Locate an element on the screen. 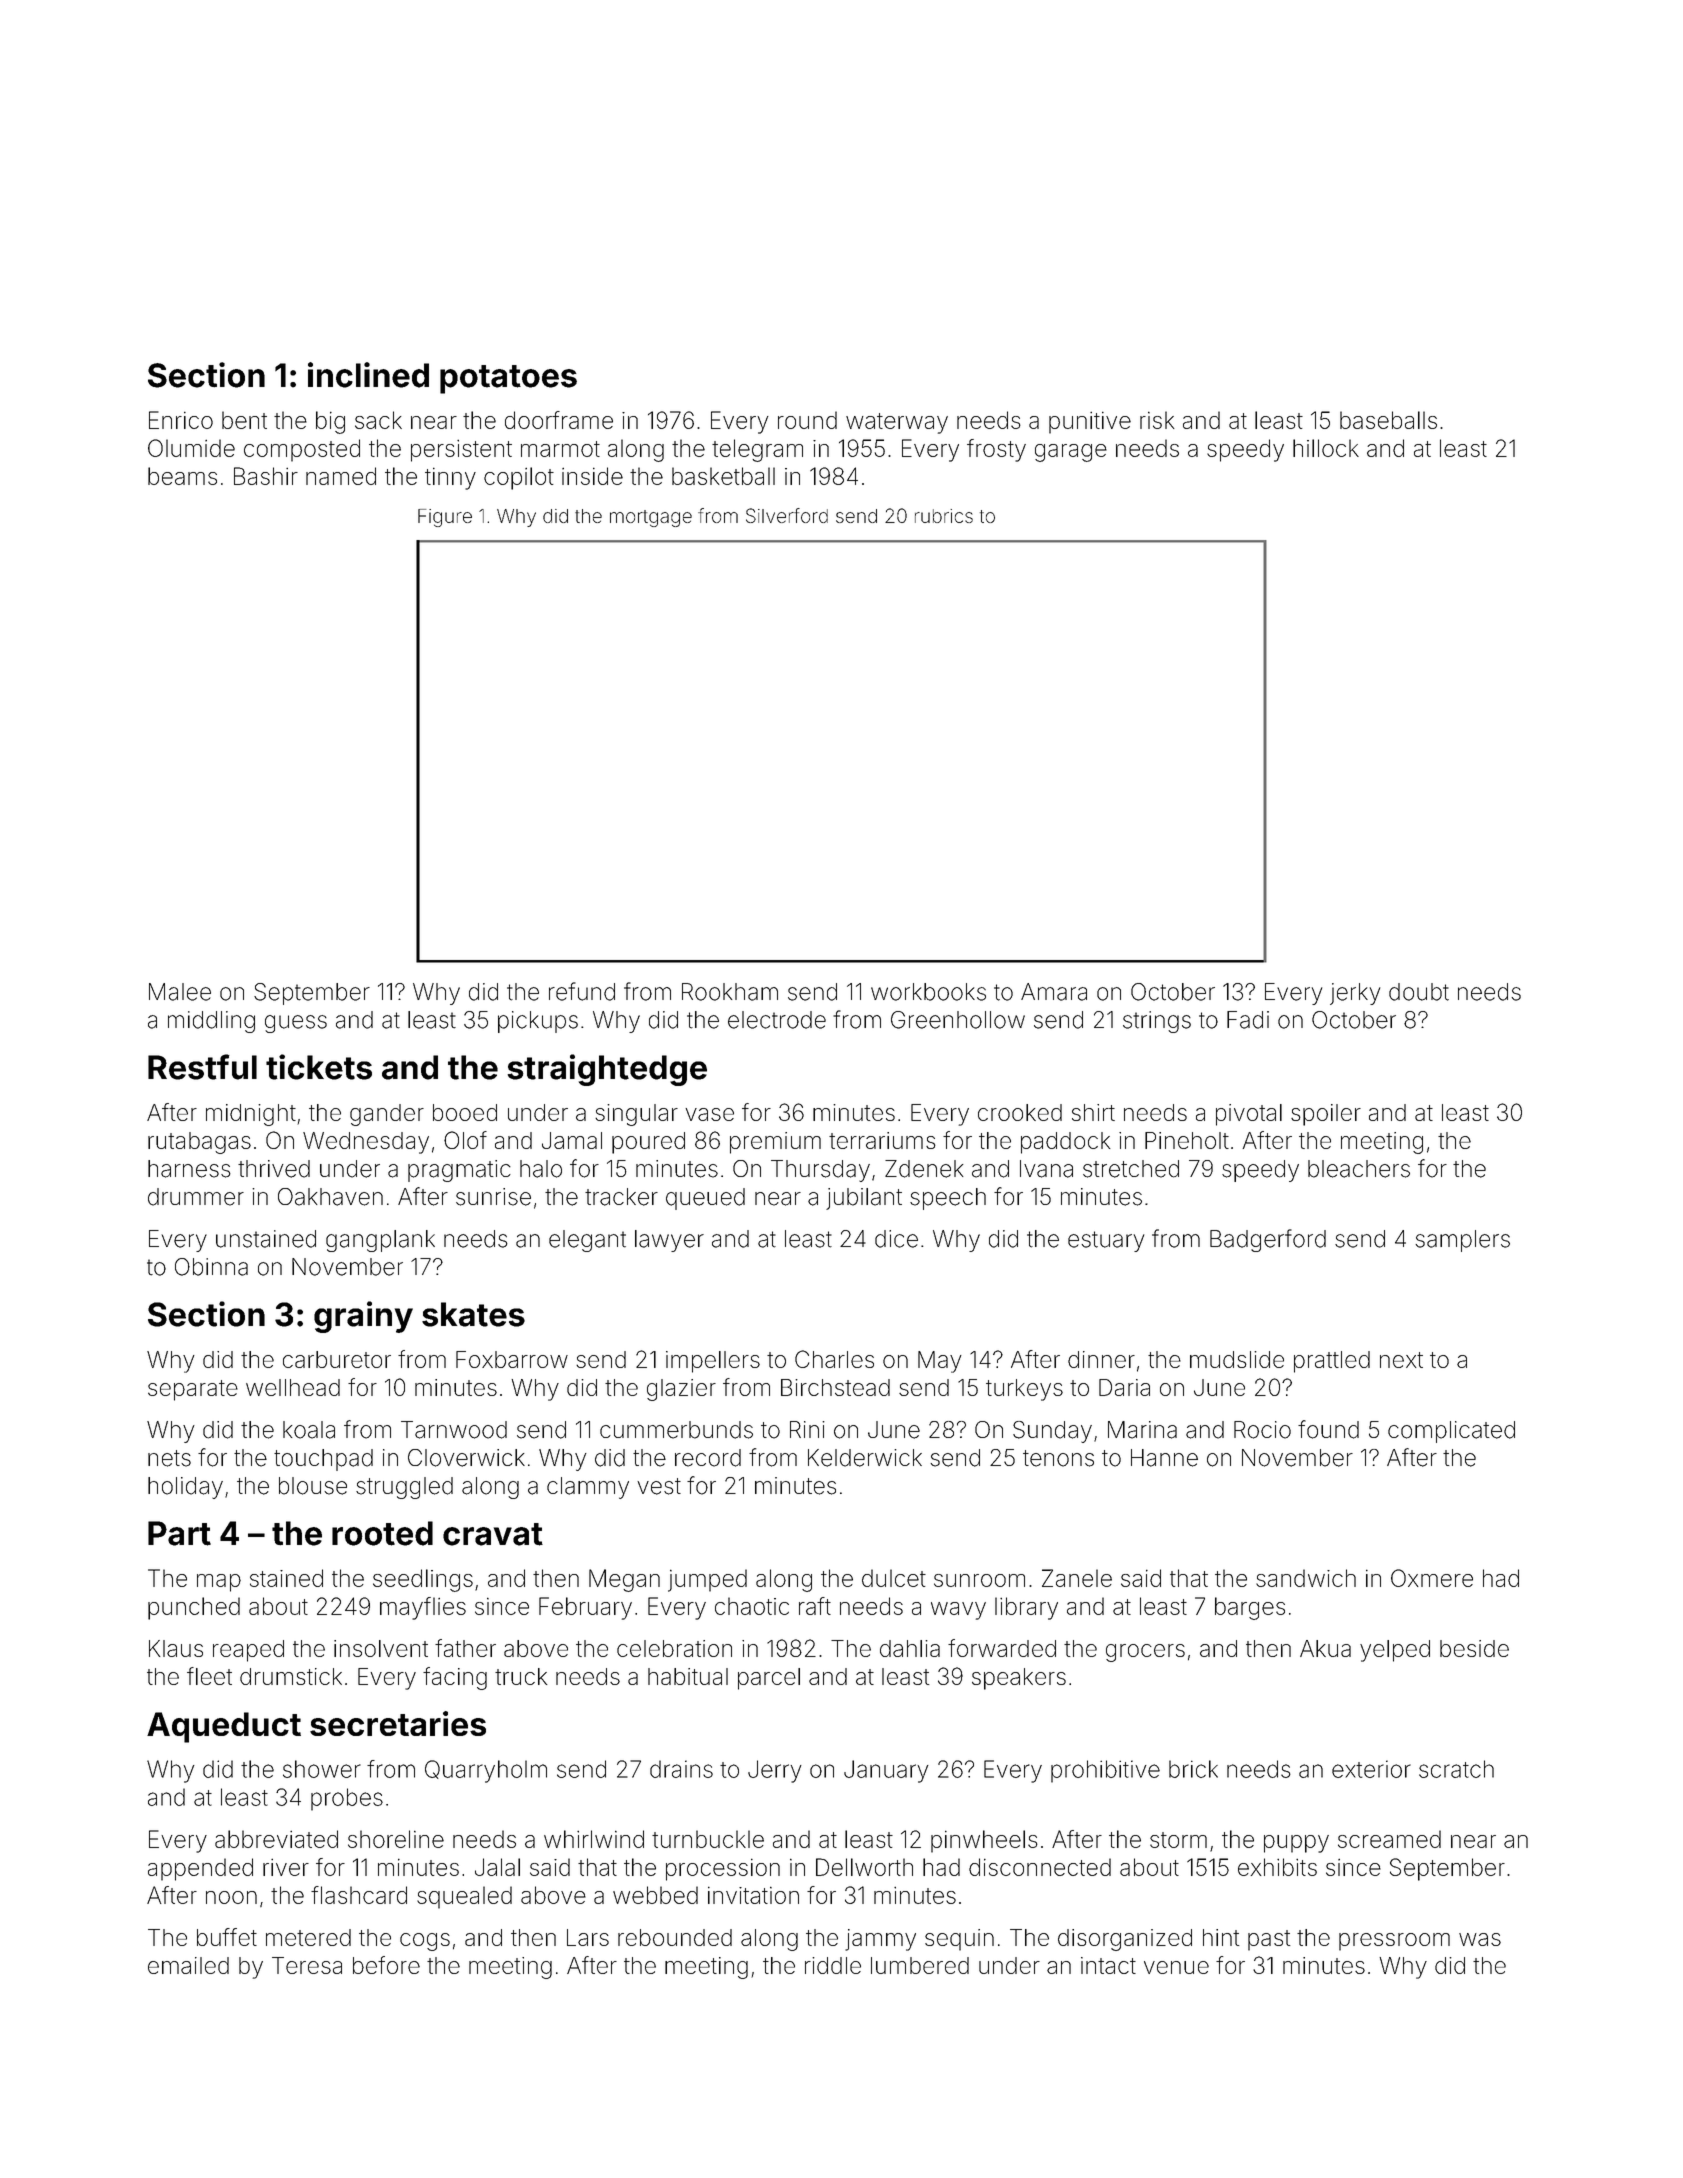 This screenshot has width=1683, height=2178. copilot is located at coordinates (519, 478).
